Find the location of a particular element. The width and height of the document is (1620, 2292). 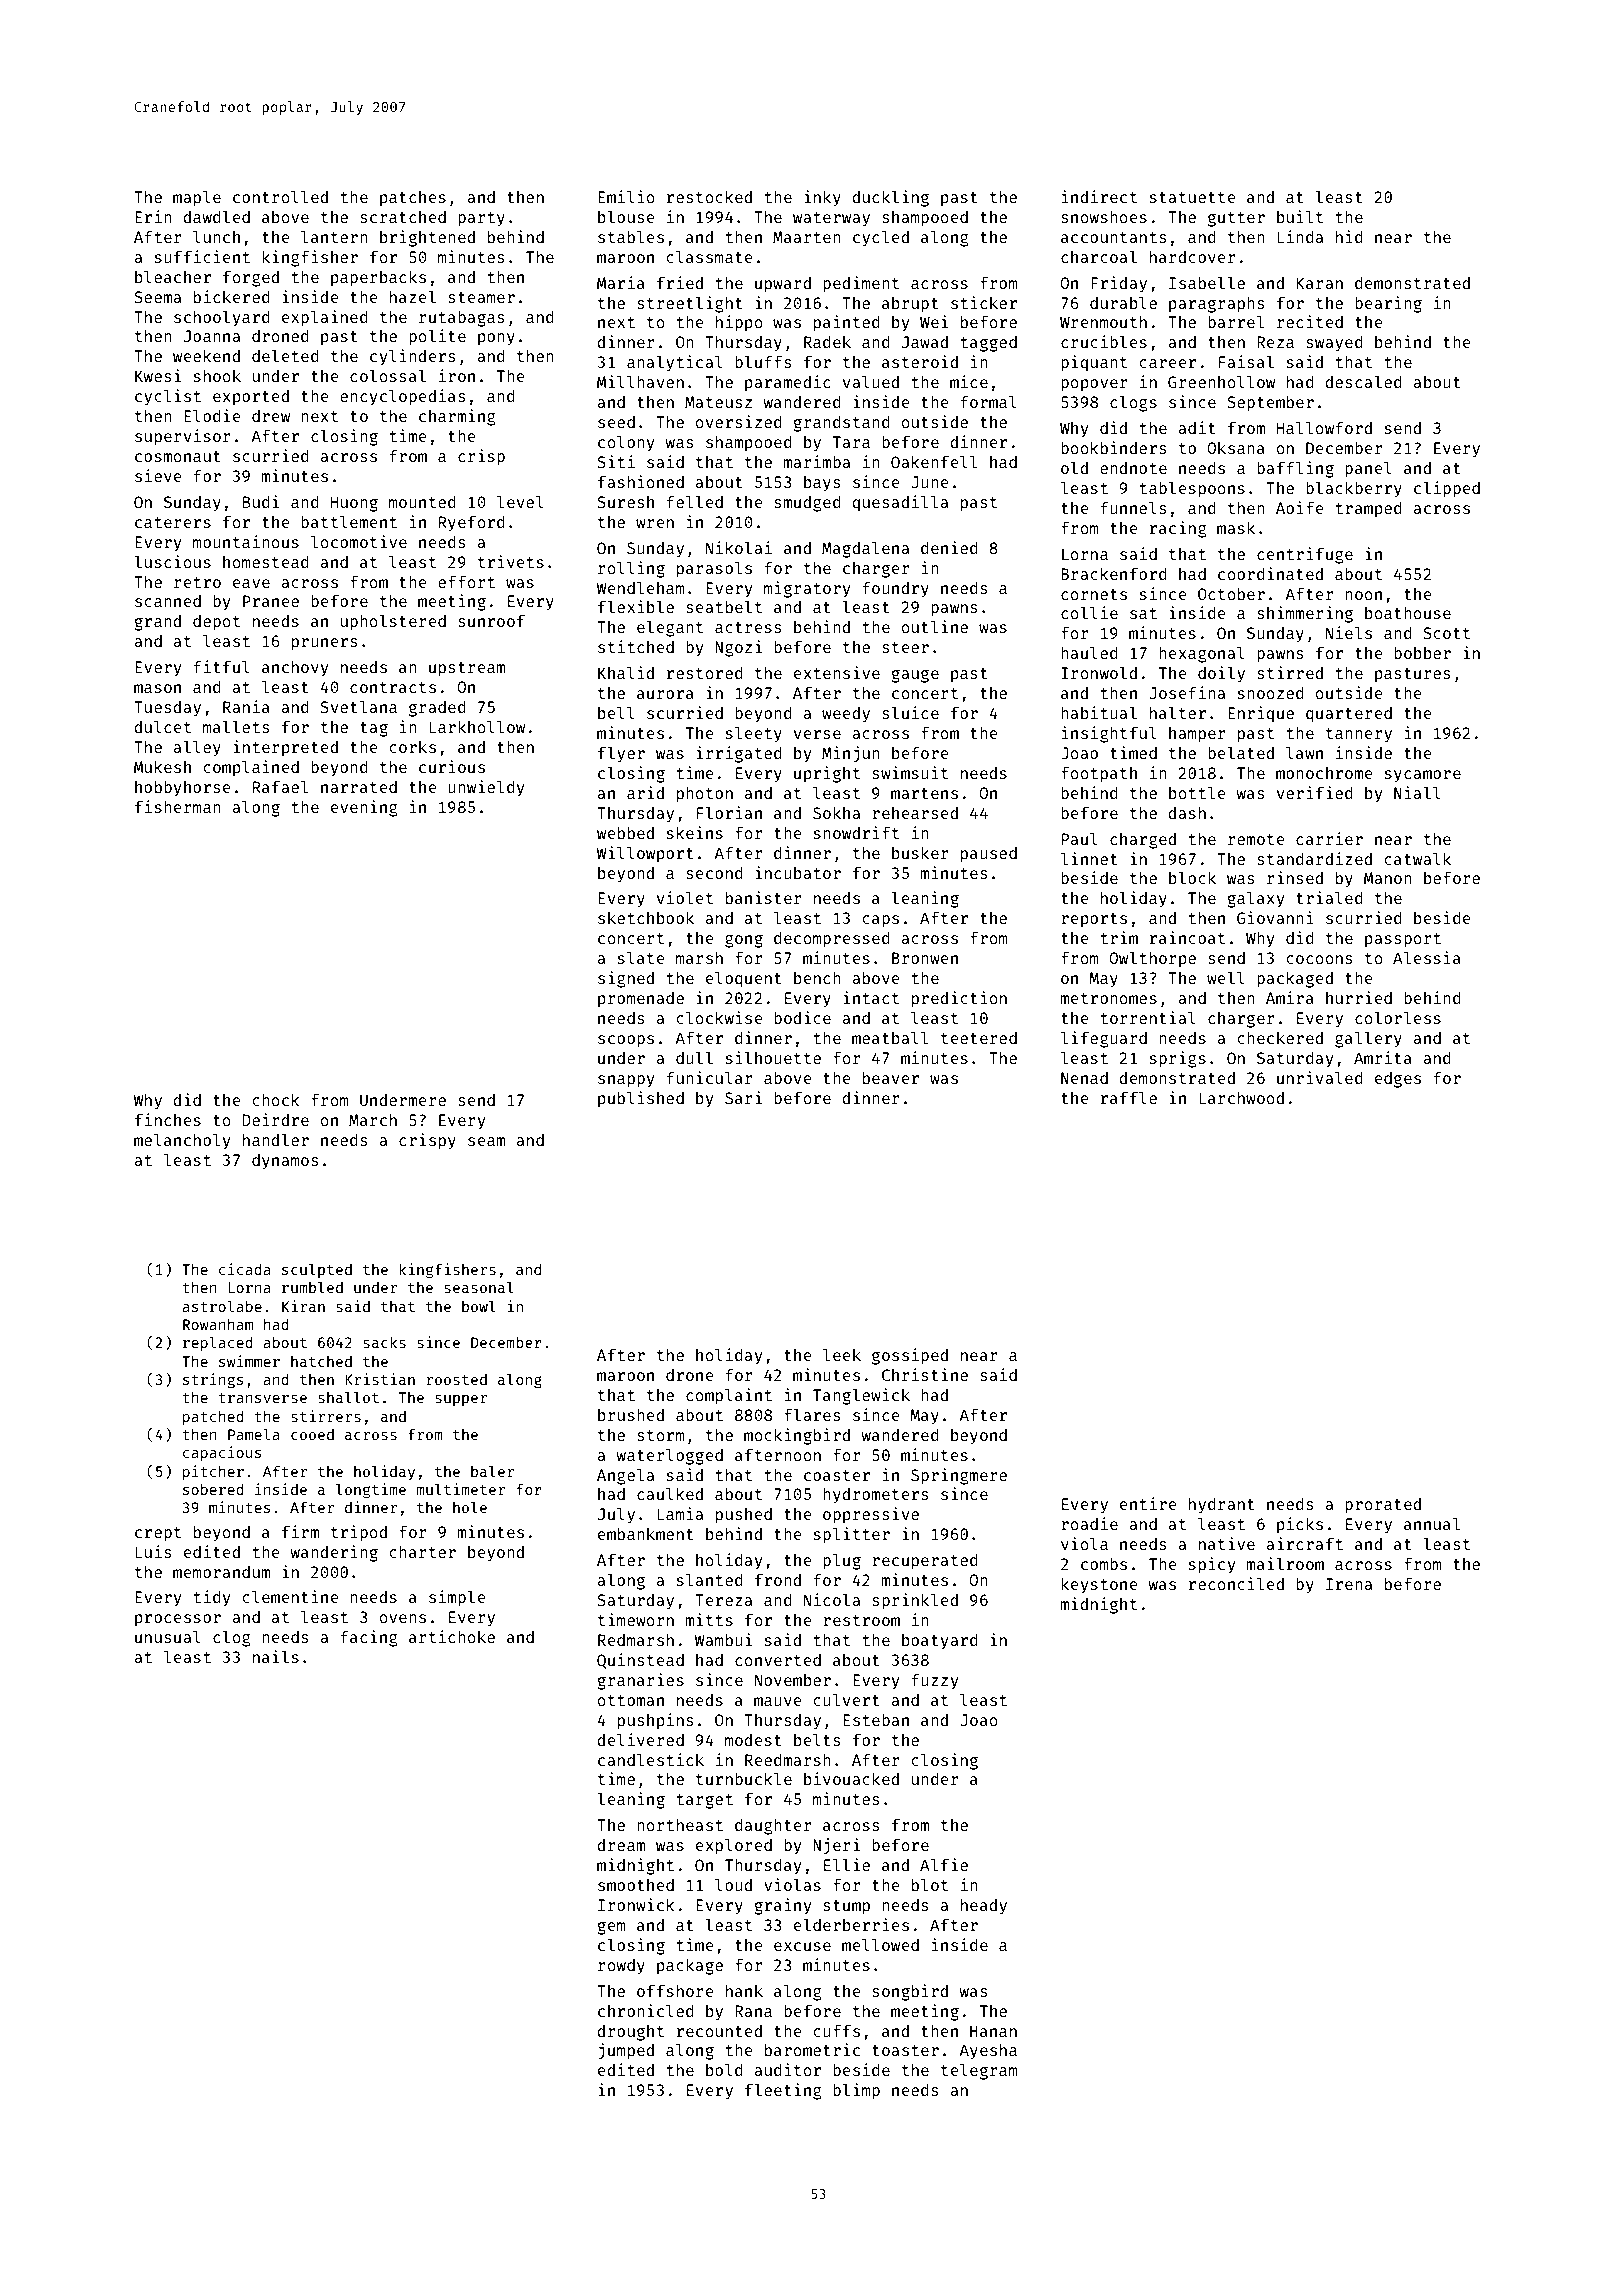

excuse is located at coordinates (802, 1946).
